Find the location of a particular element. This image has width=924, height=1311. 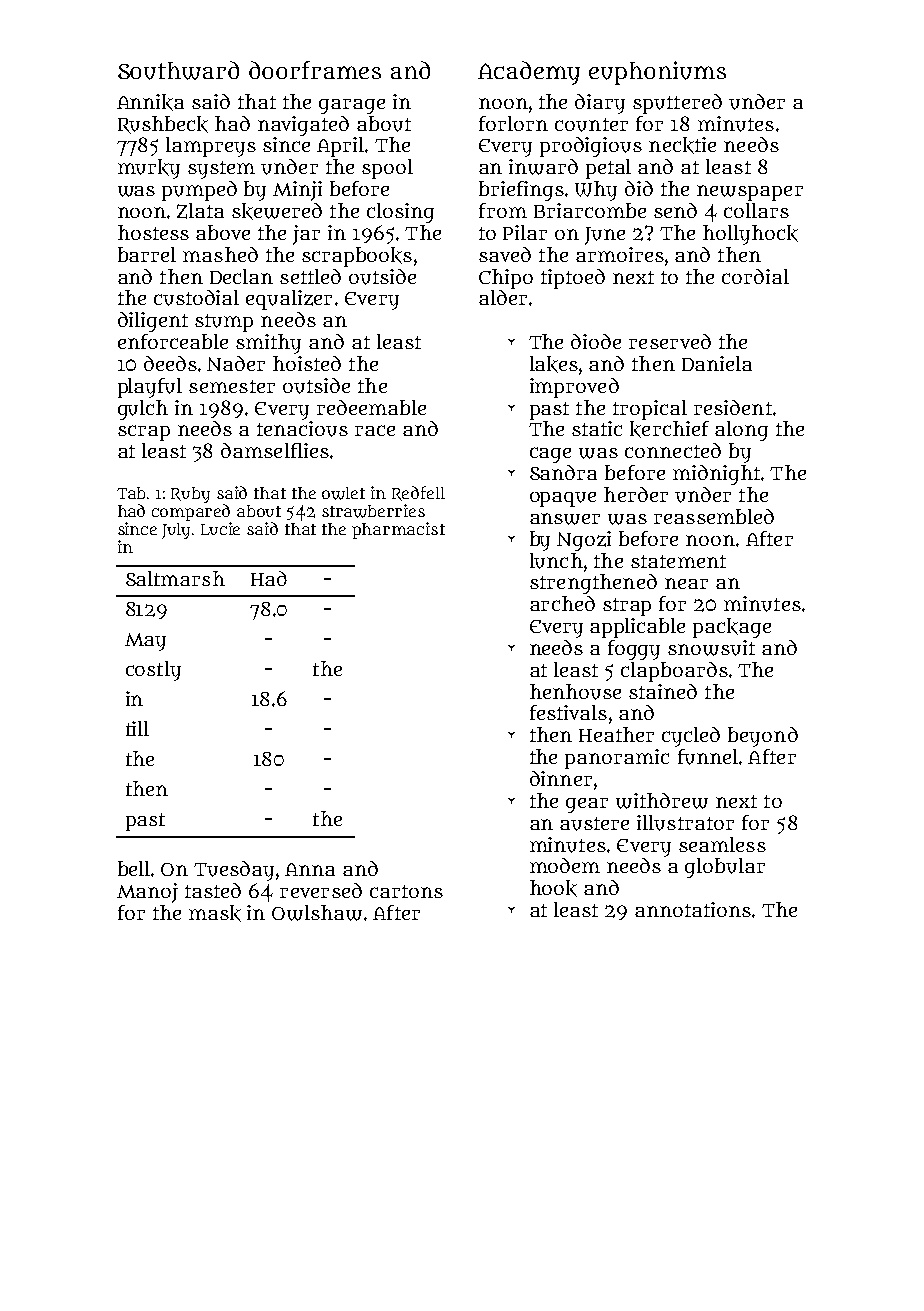

Ngozi is located at coordinates (584, 541).
